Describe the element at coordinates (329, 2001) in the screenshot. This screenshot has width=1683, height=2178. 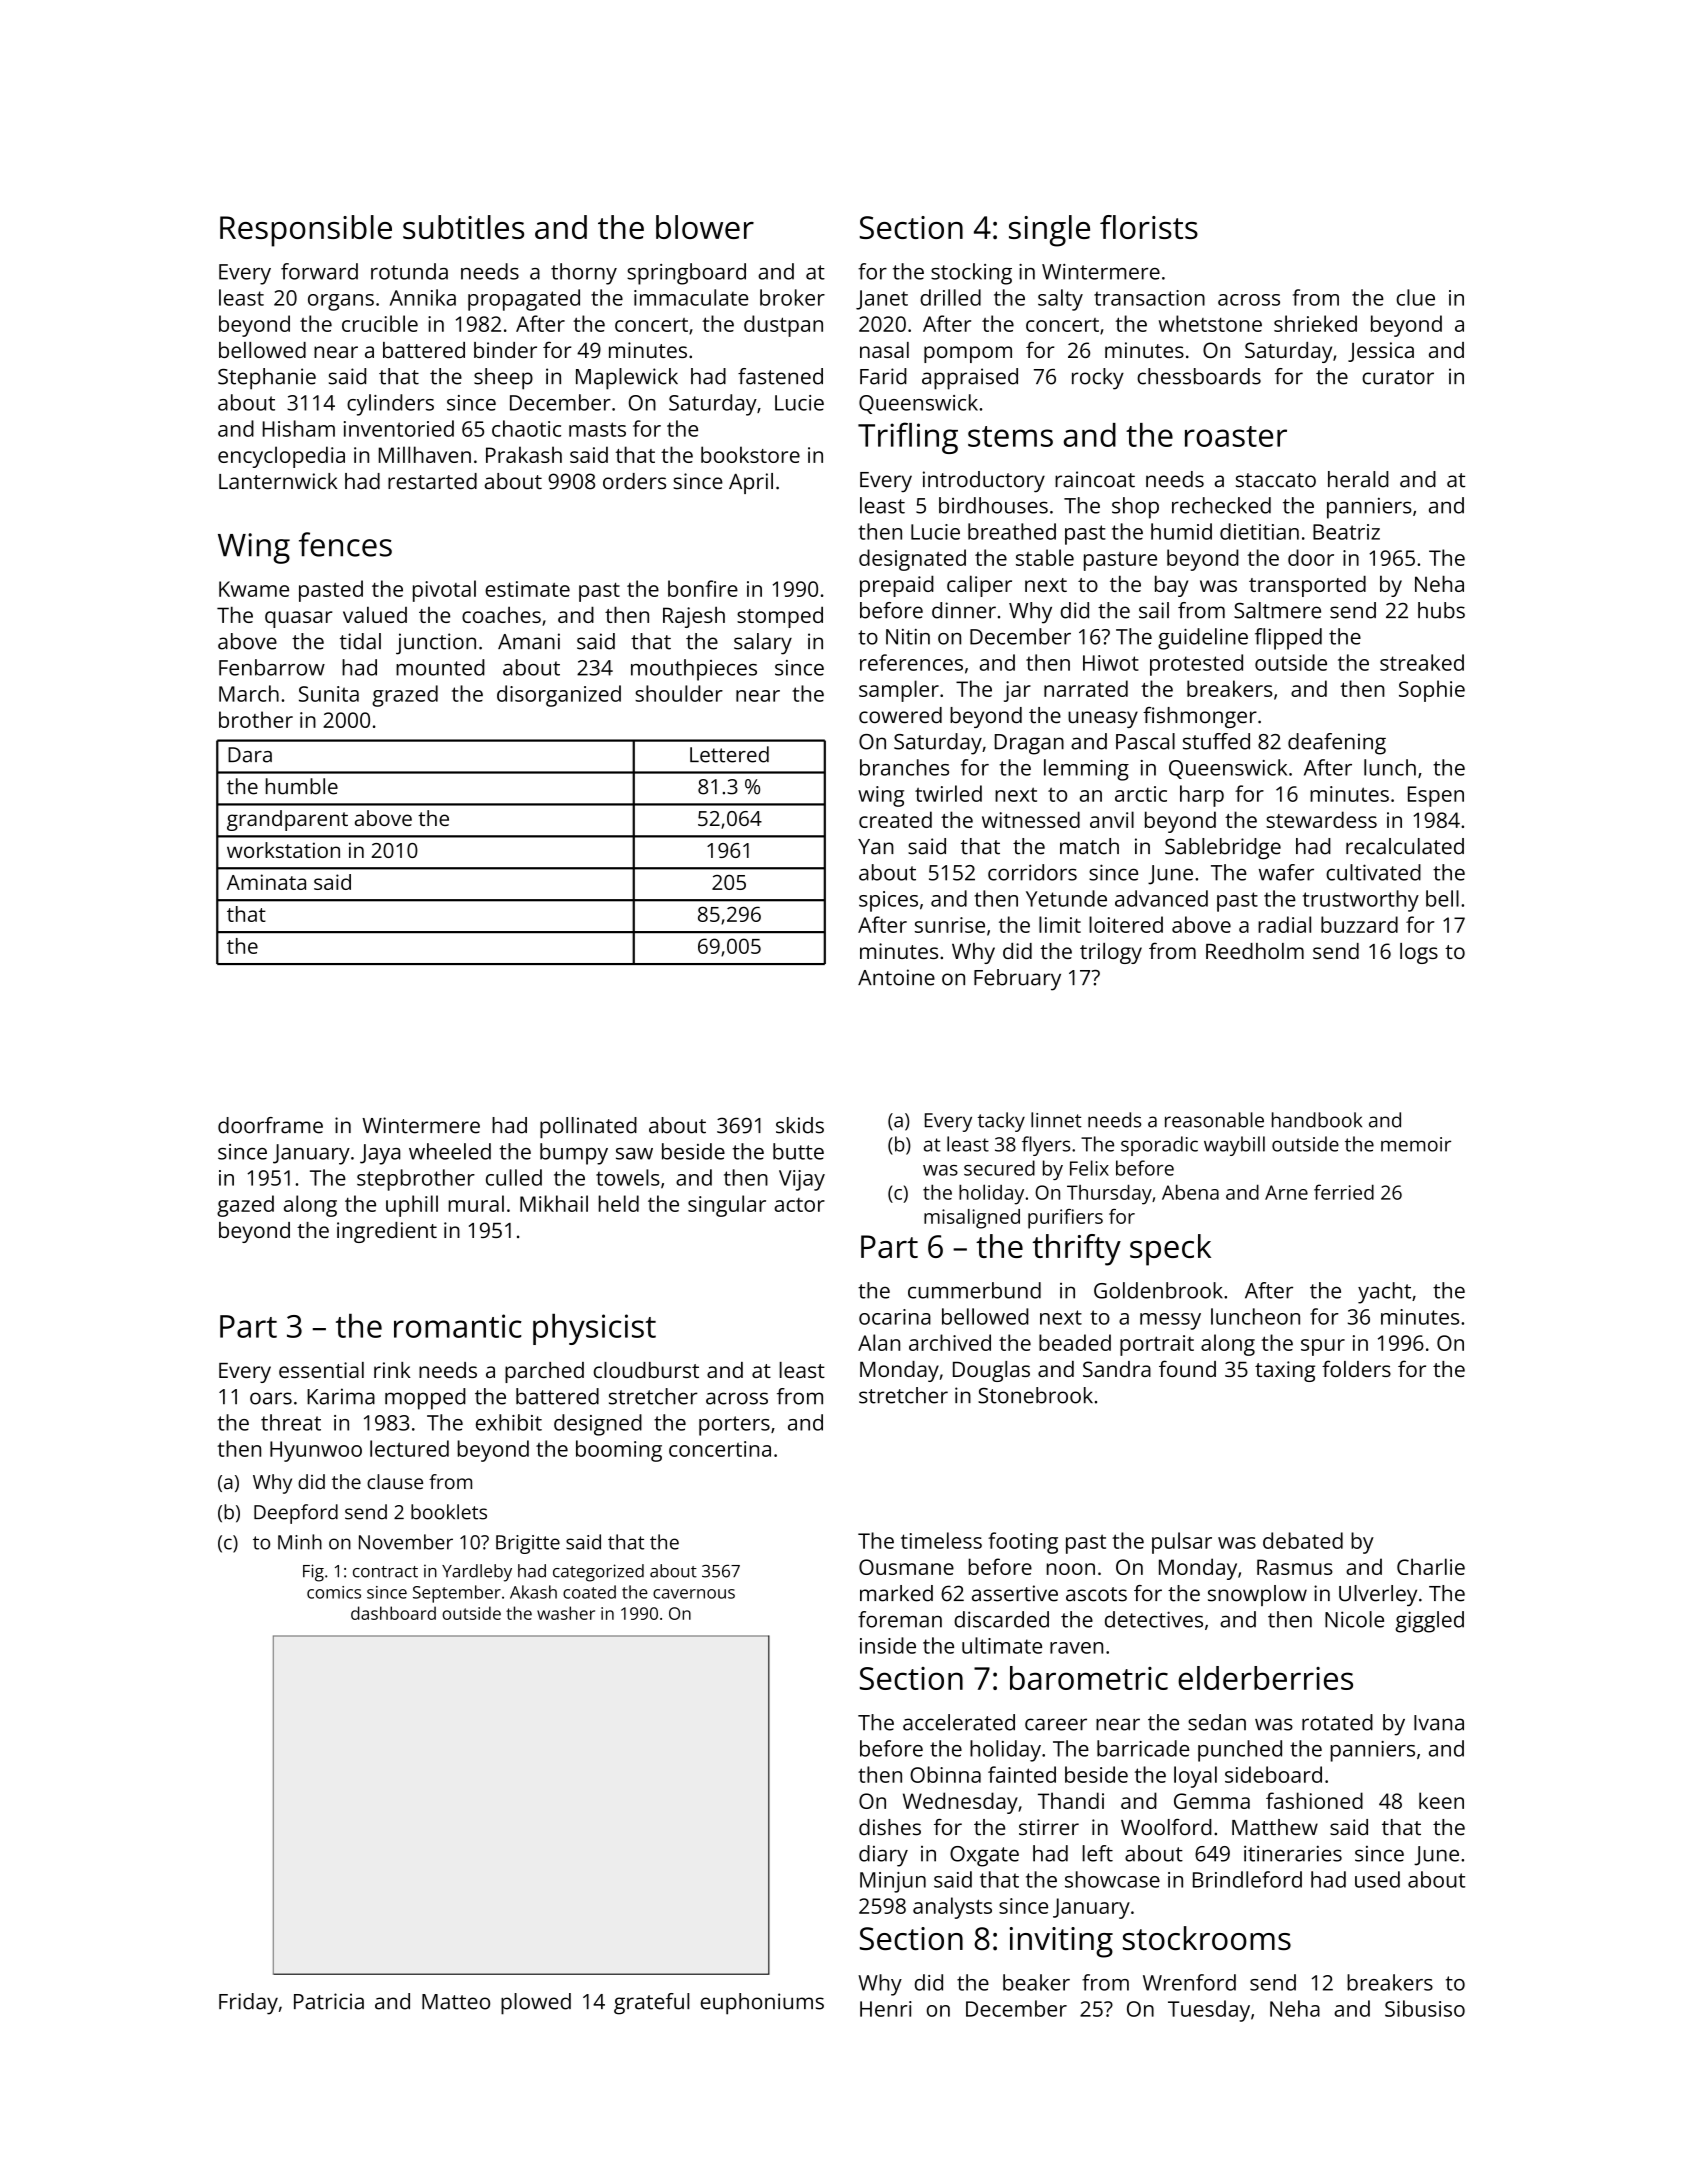
I see `Patricia` at that location.
